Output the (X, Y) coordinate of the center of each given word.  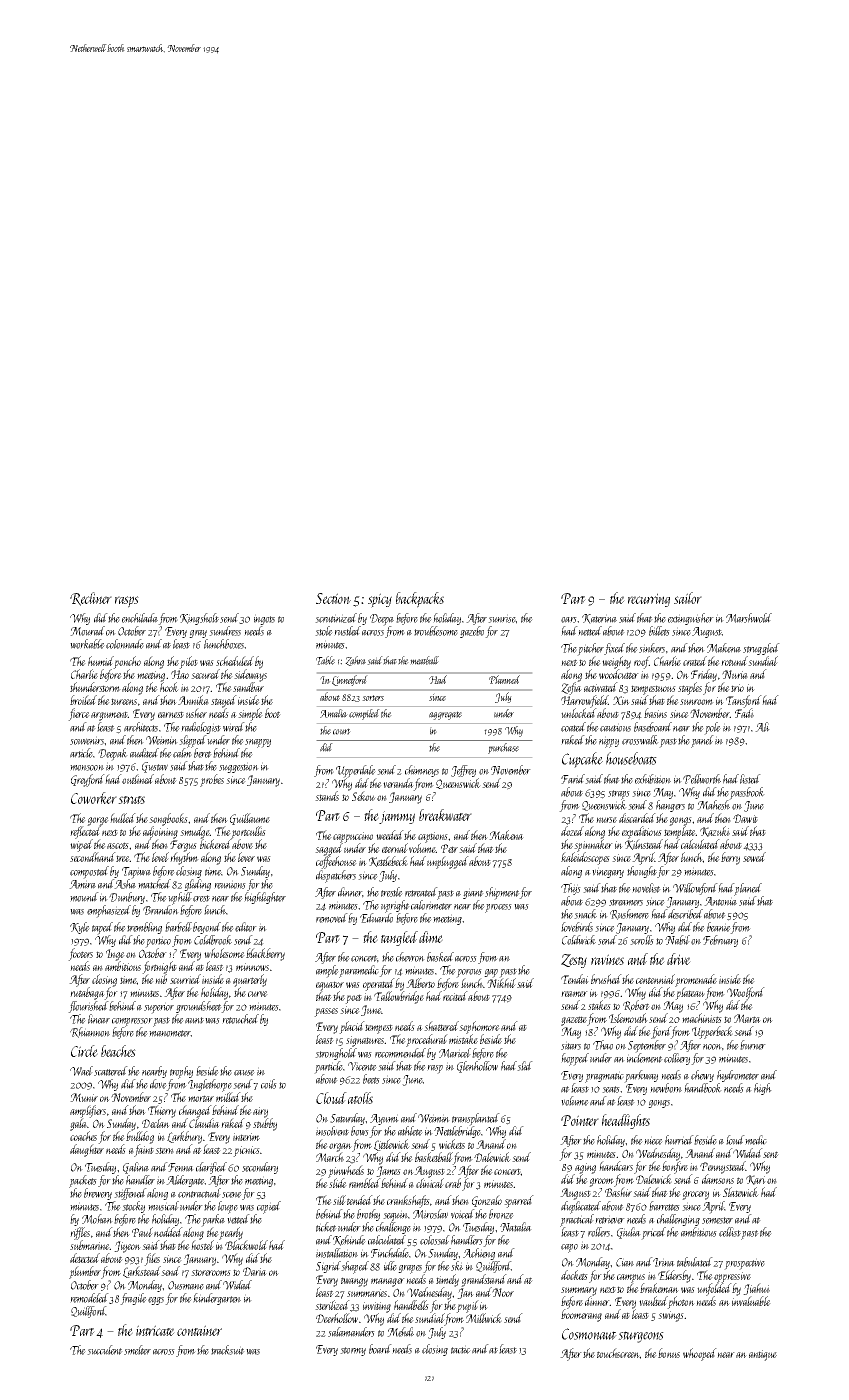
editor (246, 927)
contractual (199, 1193)
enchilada (140, 618)
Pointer (580, 1120)
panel (702, 741)
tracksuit (228, 1350)
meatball (424, 660)
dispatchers (336, 876)
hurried (680, 1140)
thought (642, 872)
